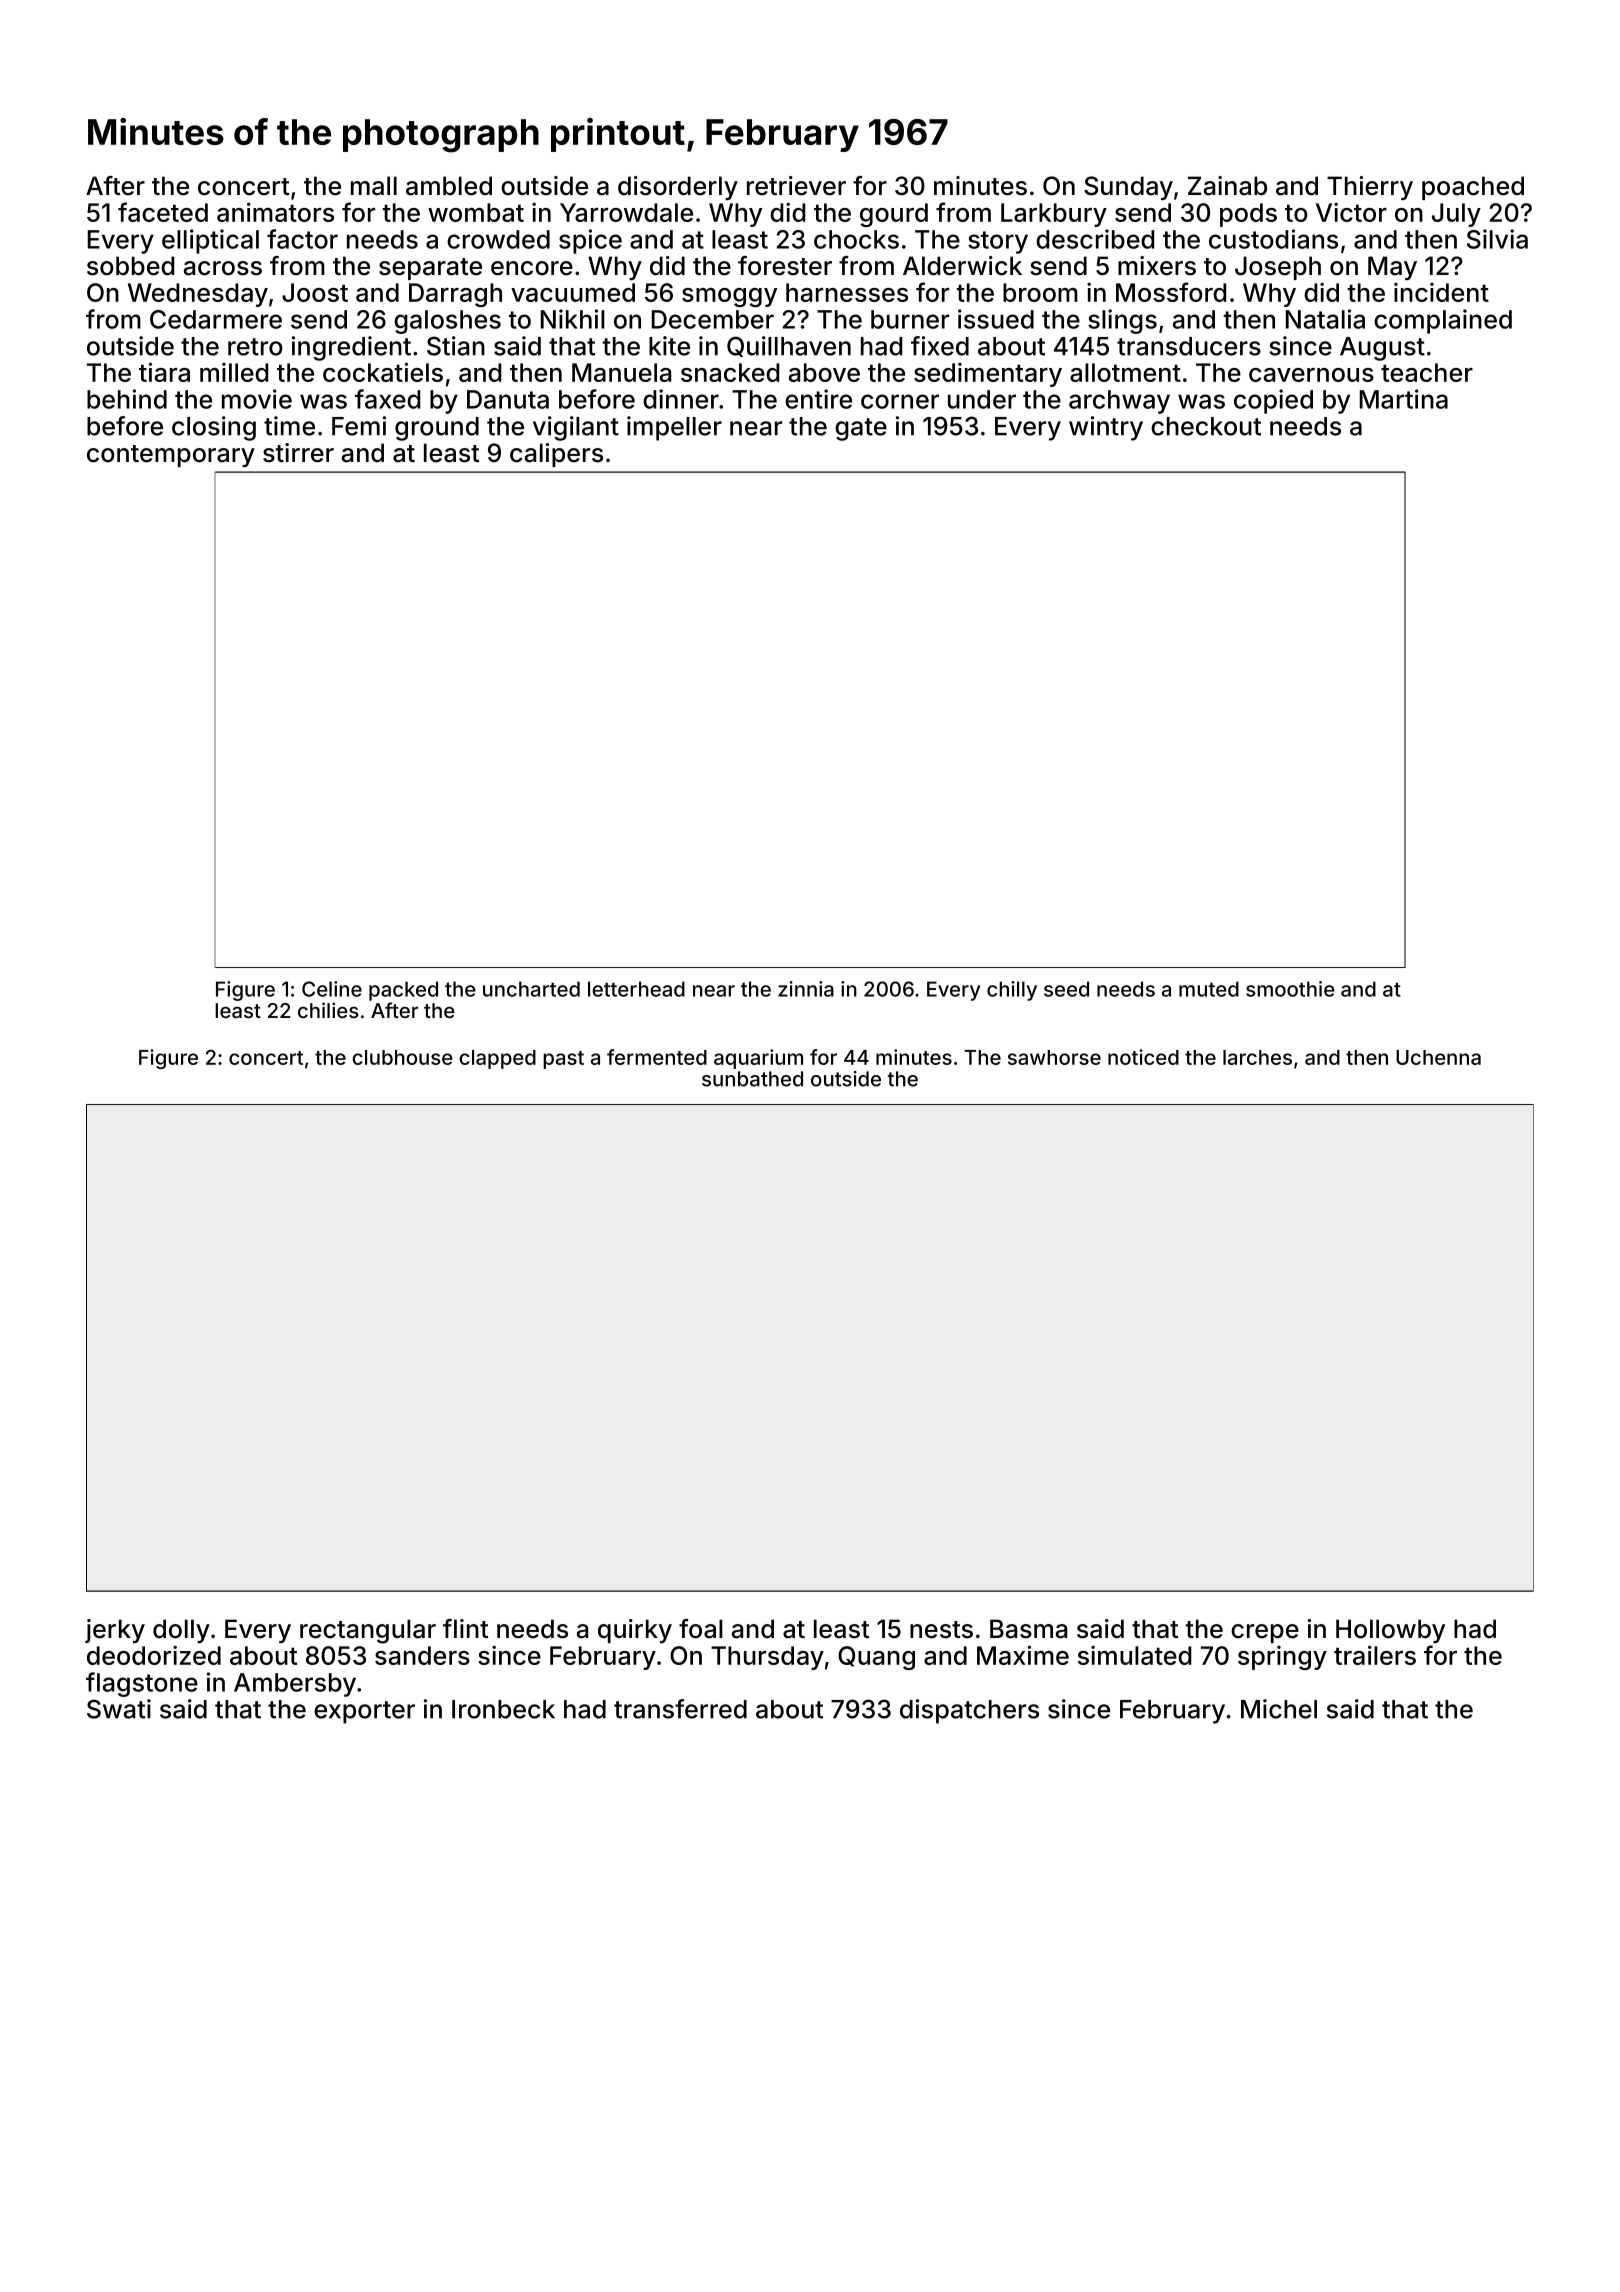 The image size is (1620, 2292). What do you see at coordinates (556, 455) in the page?
I see `calipers` at bounding box center [556, 455].
